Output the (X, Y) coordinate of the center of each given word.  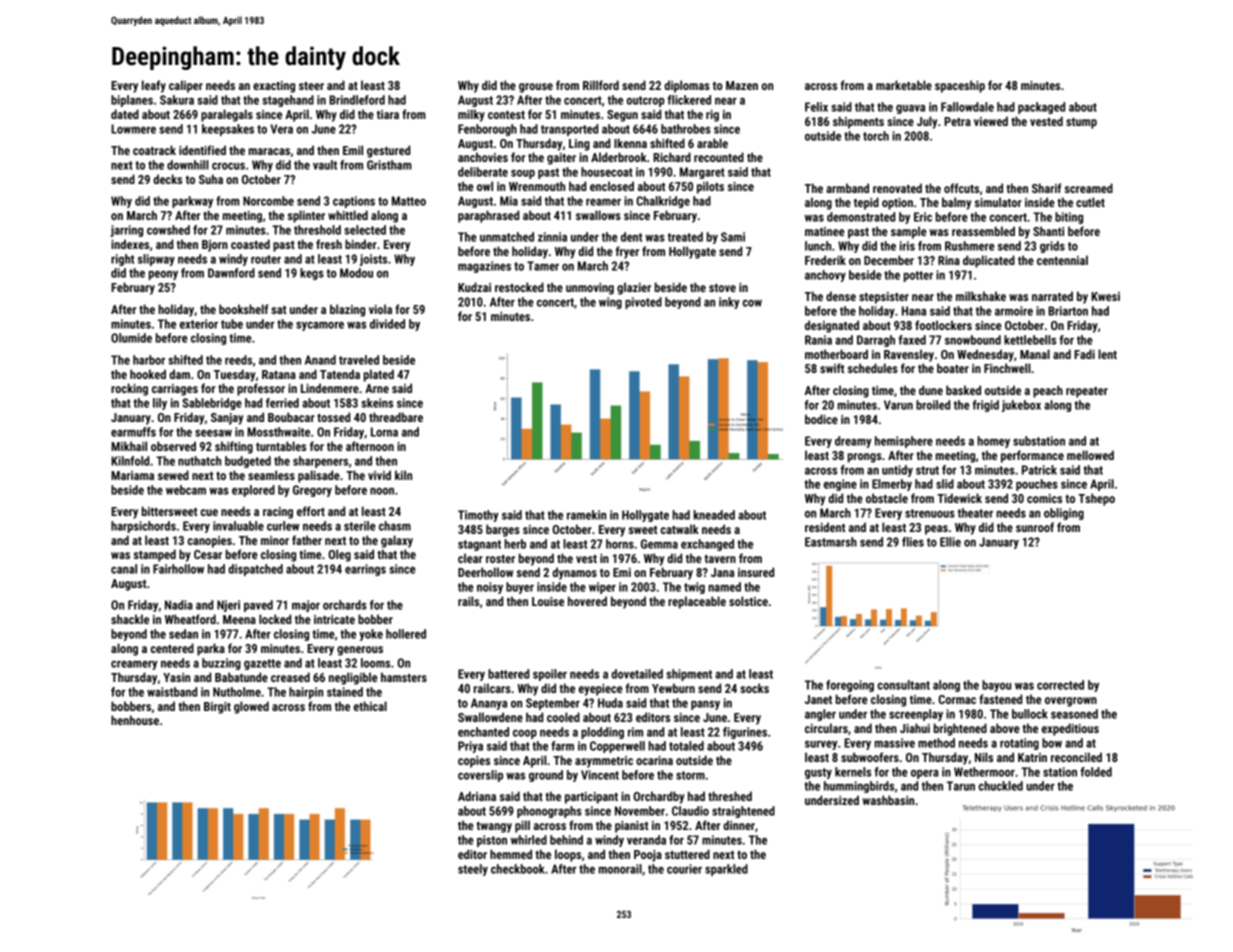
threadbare (396, 417)
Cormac (957, 699)
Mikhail (129, 446)
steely (473, 870)
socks (754, 688)
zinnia (552, 237)
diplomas (687, 86)
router (266, 259)
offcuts (961, 188)
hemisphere (904, 442)
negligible (353, 678)
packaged (1041, 108)
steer (311, 86)
